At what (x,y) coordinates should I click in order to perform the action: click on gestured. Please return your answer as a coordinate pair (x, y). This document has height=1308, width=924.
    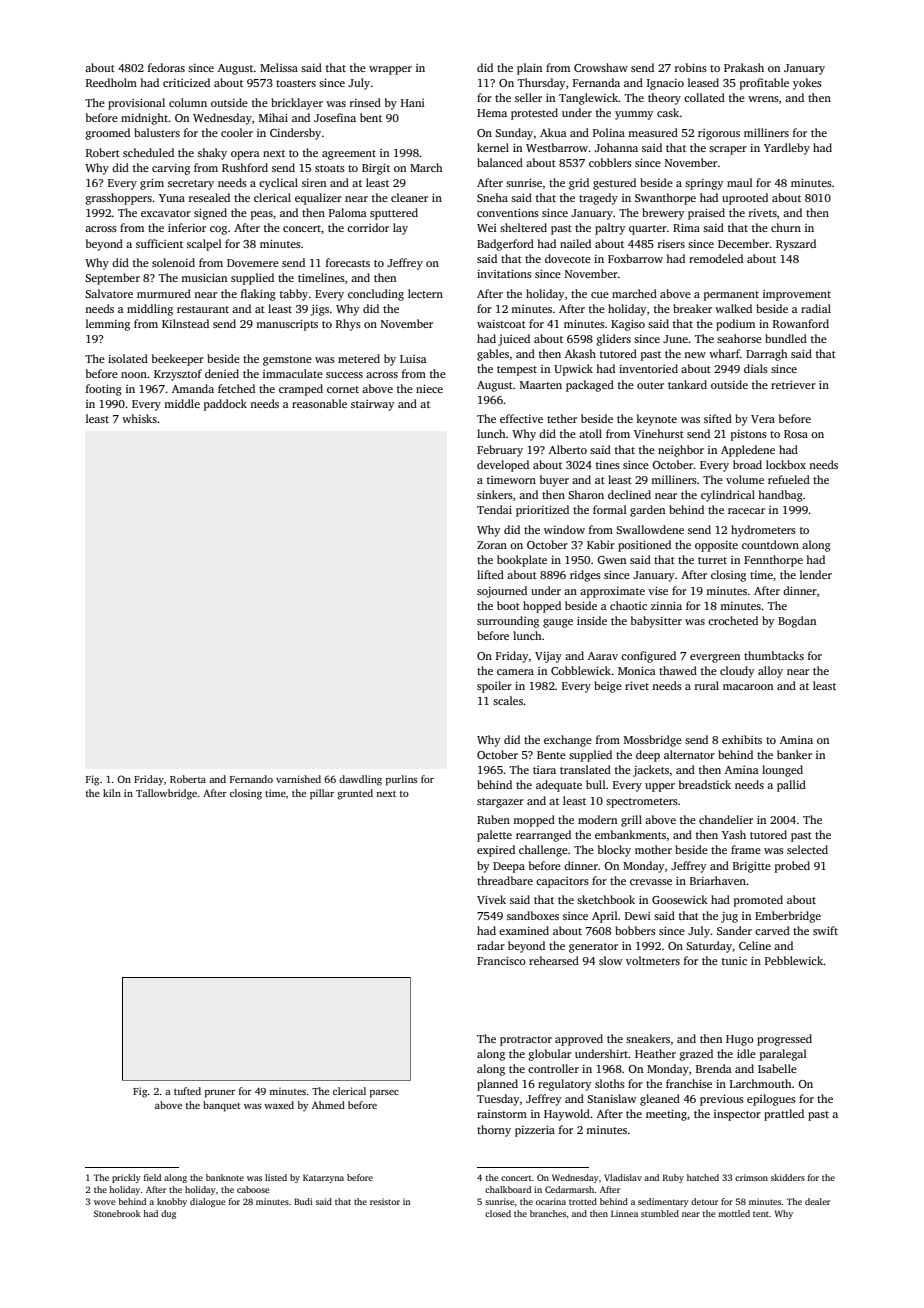
    Looking at the image, I should click on (614, 184).
